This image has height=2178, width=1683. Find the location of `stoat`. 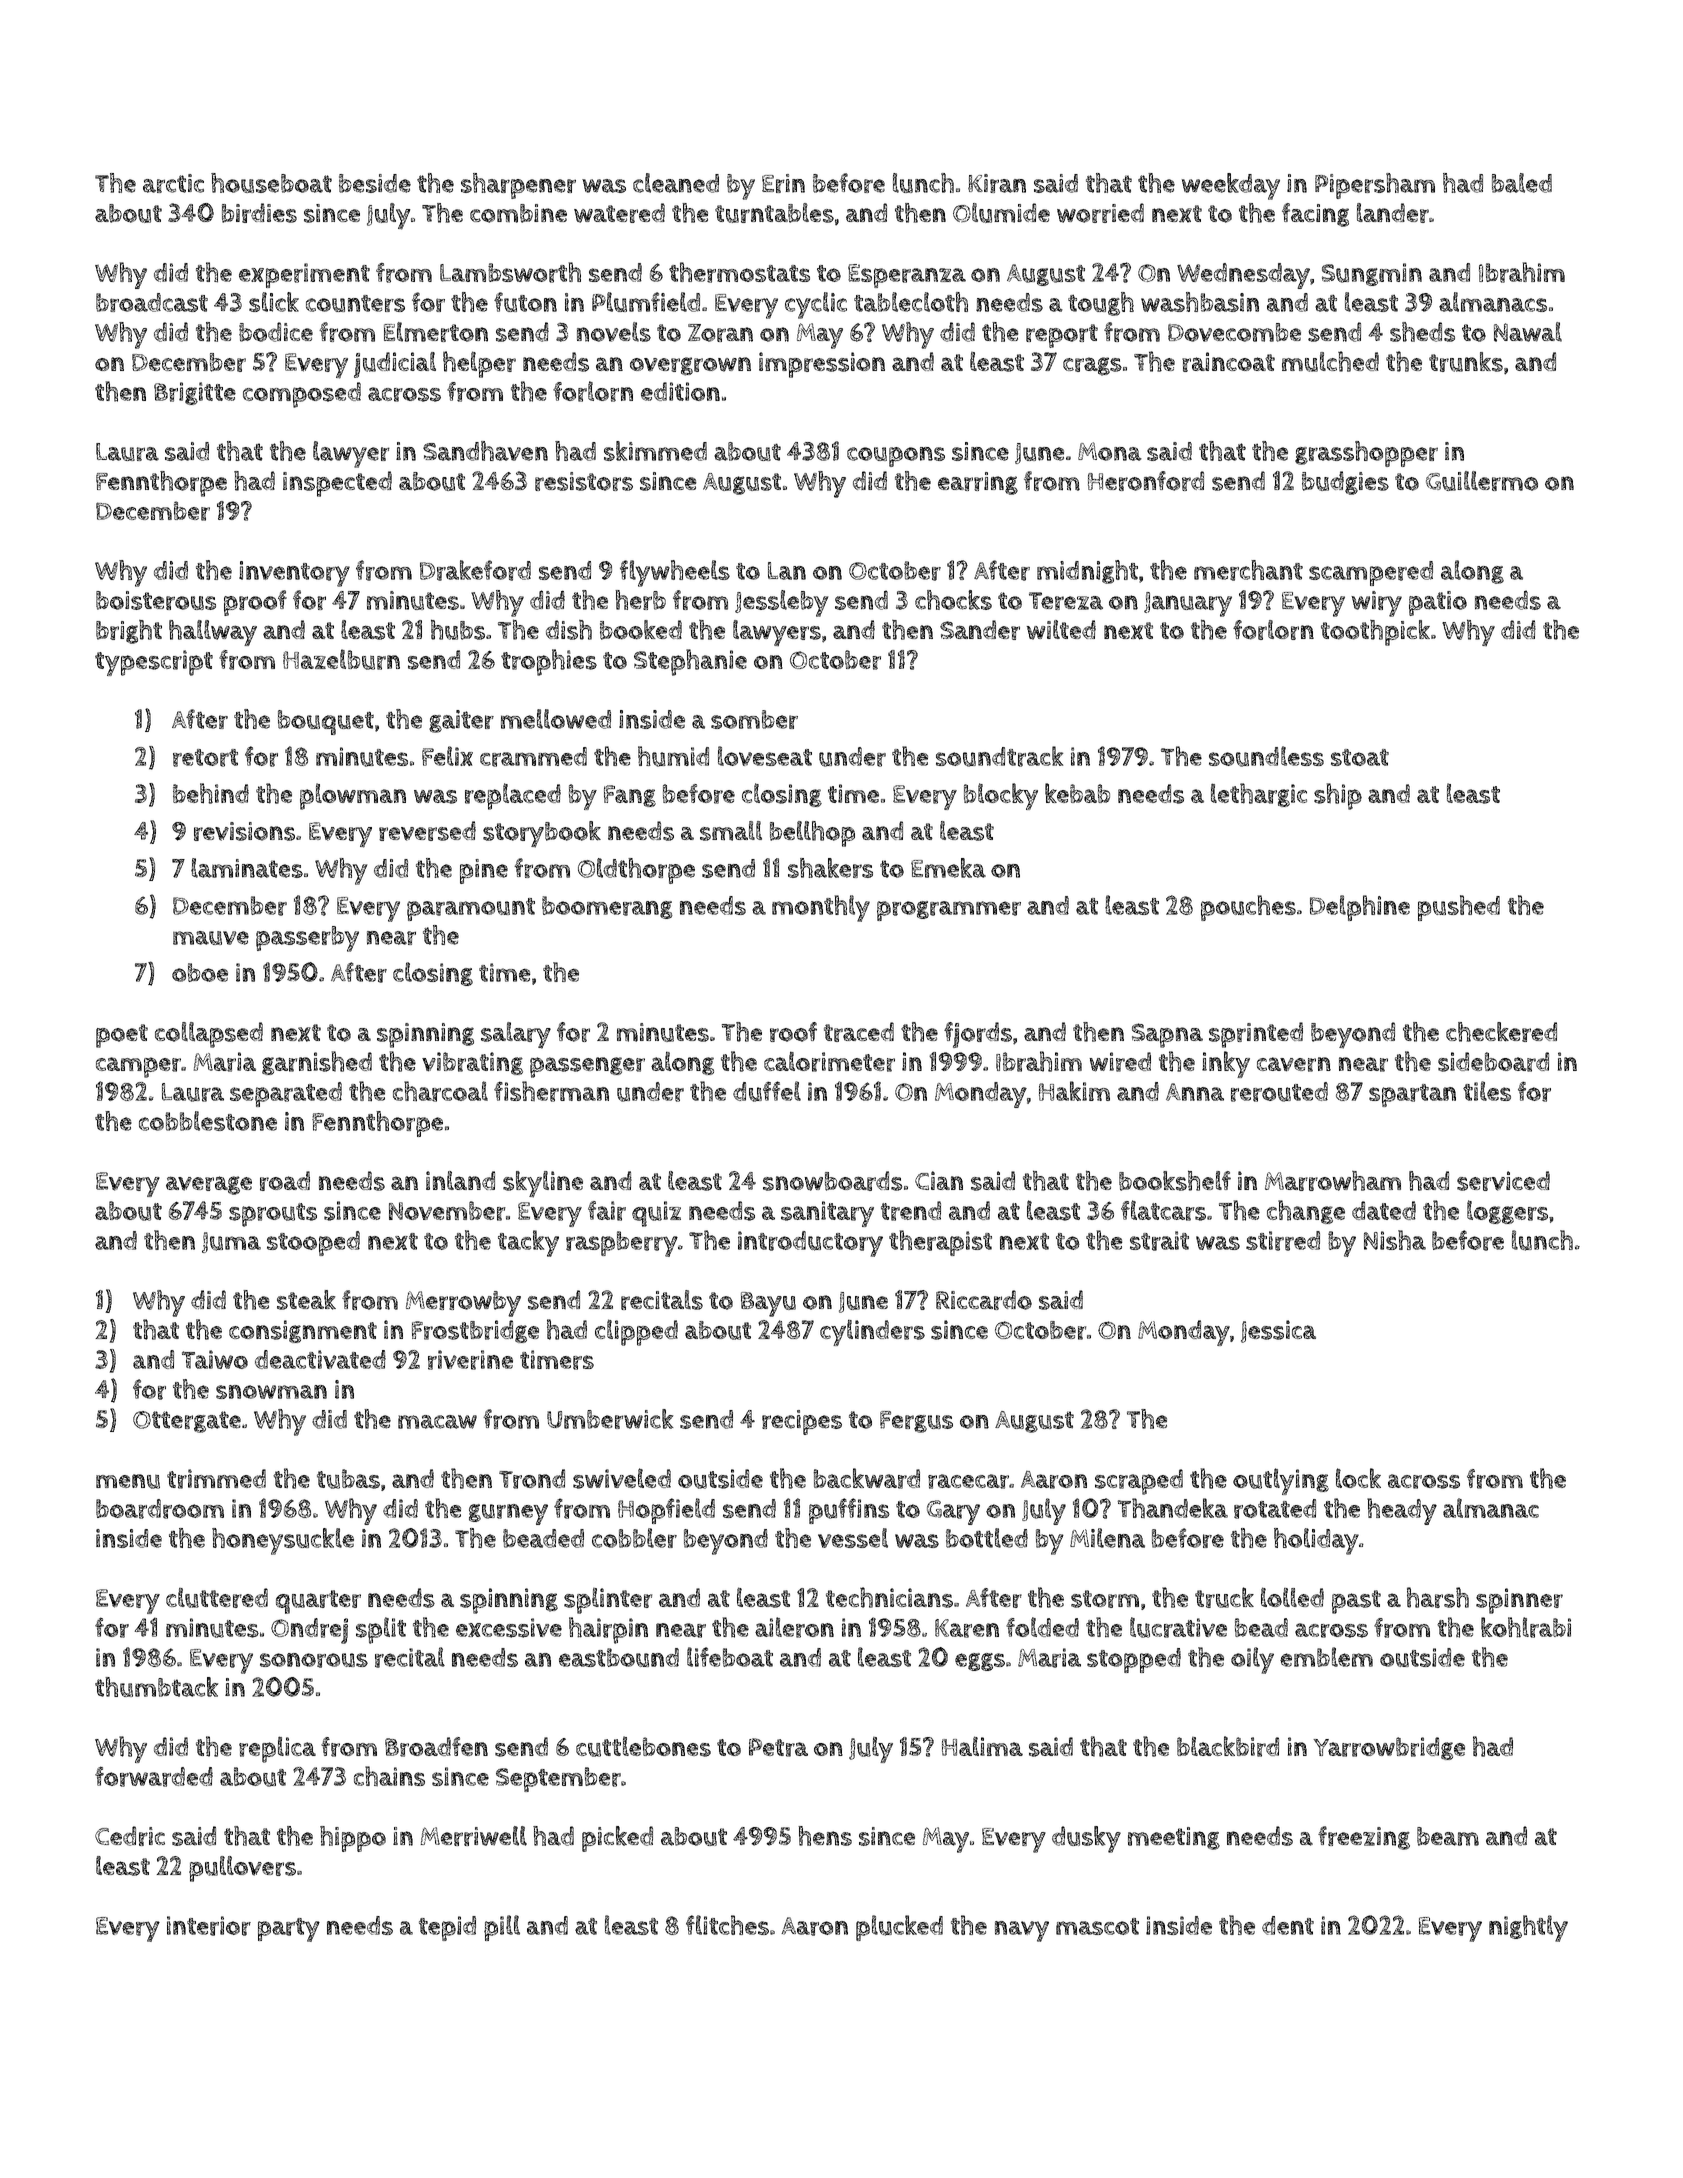

stoat is located at coordinates (1360, 757).
